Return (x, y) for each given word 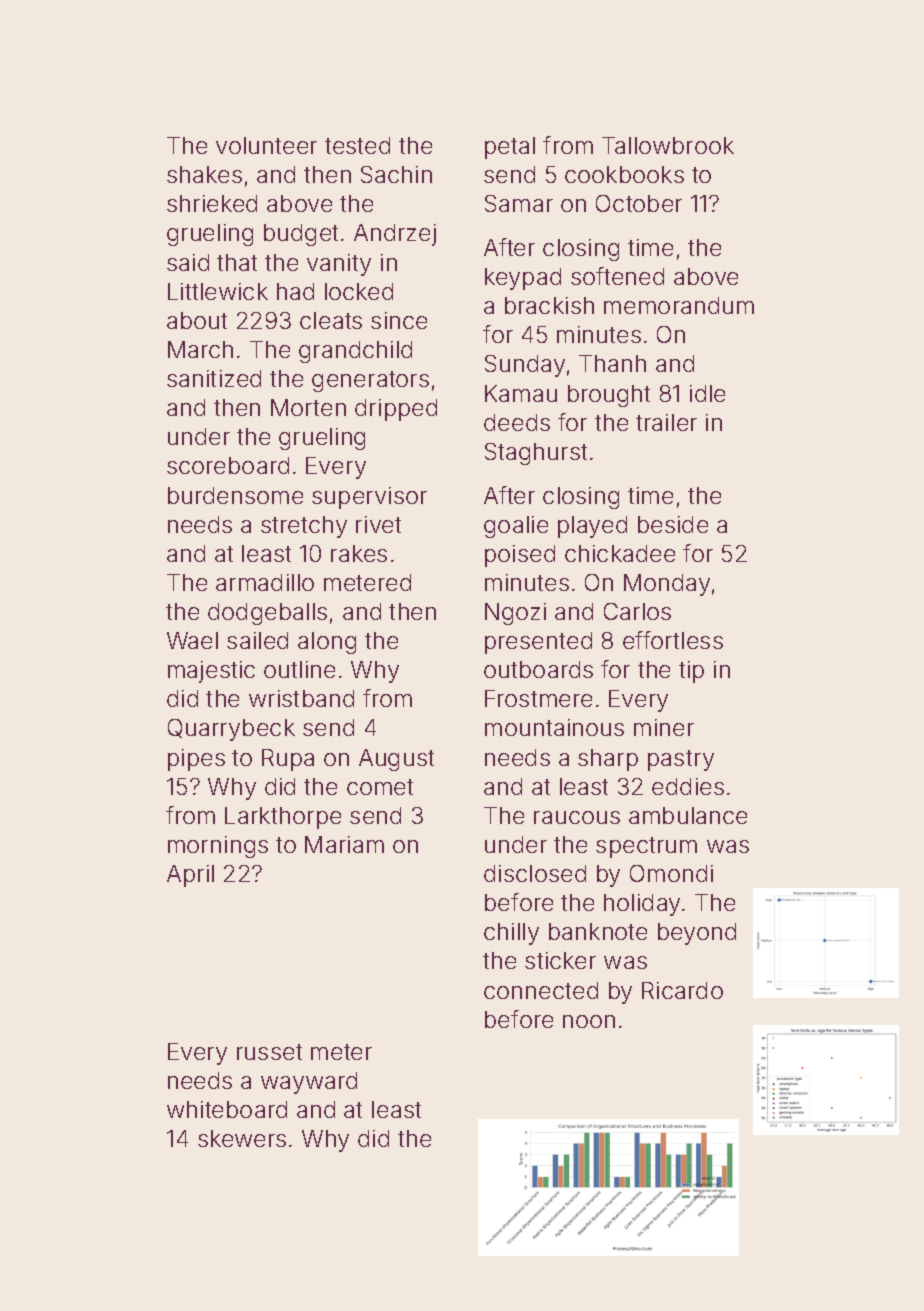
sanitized (214, 378)
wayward (309, 1083)
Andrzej (395, 235)
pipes (196, 760)
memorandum (679, 305)
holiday (642, 905)
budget (301, 235)
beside (673, 524)
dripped (396, 410)
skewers (242, 1138)
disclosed (535, 873)
